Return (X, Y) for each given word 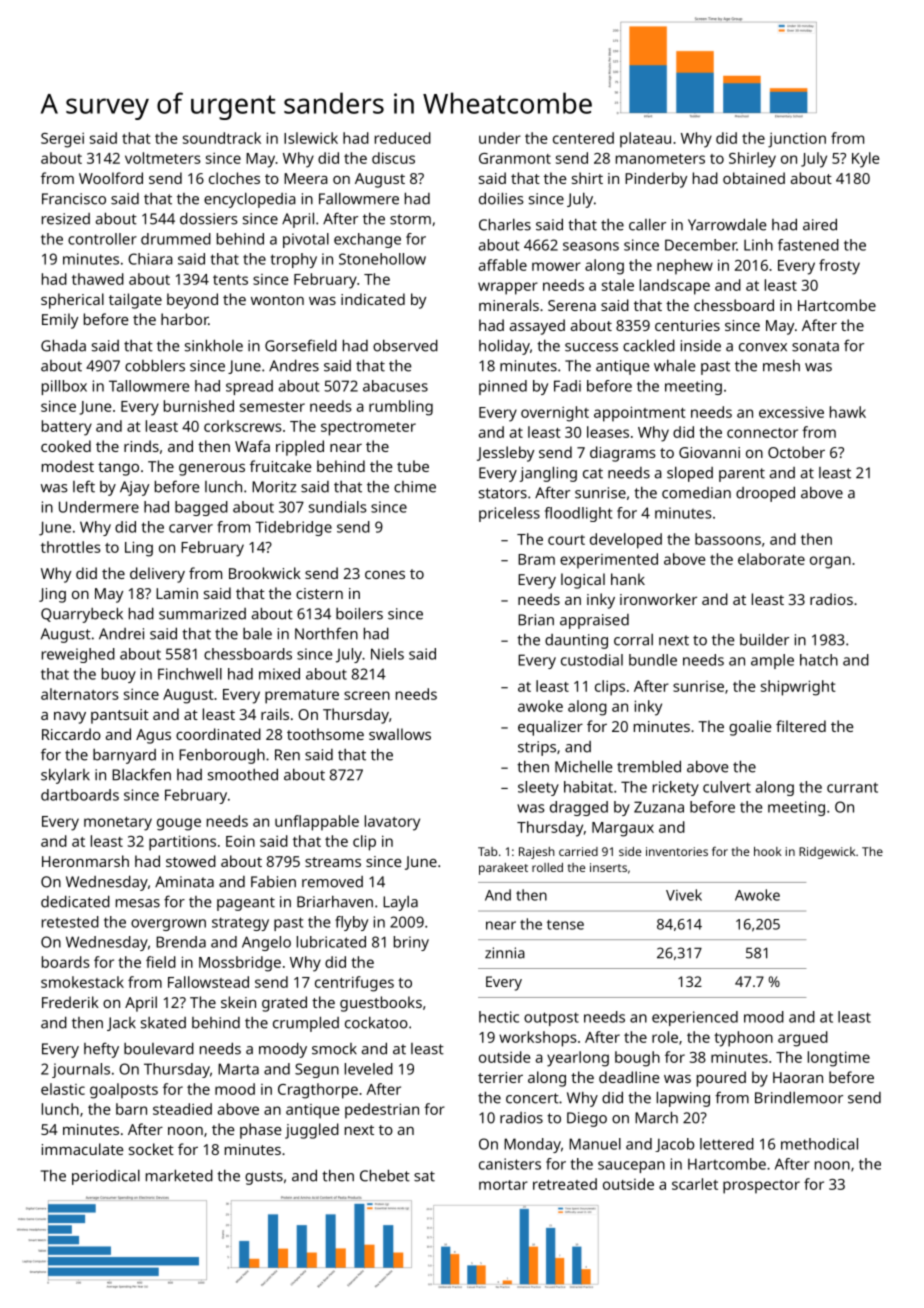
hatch (819, 660)
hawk (848, 412)
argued (803, 1039)
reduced (403, 138)
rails (275, 714)
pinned (503, 387)
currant (852, 787)
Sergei (62, 140)
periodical (106, 1177)
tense (565, 925)
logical (583, 581)
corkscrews (243, 426)
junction (797, 140)
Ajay (135, 488)
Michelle (583, 767)
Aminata (184, 882)
